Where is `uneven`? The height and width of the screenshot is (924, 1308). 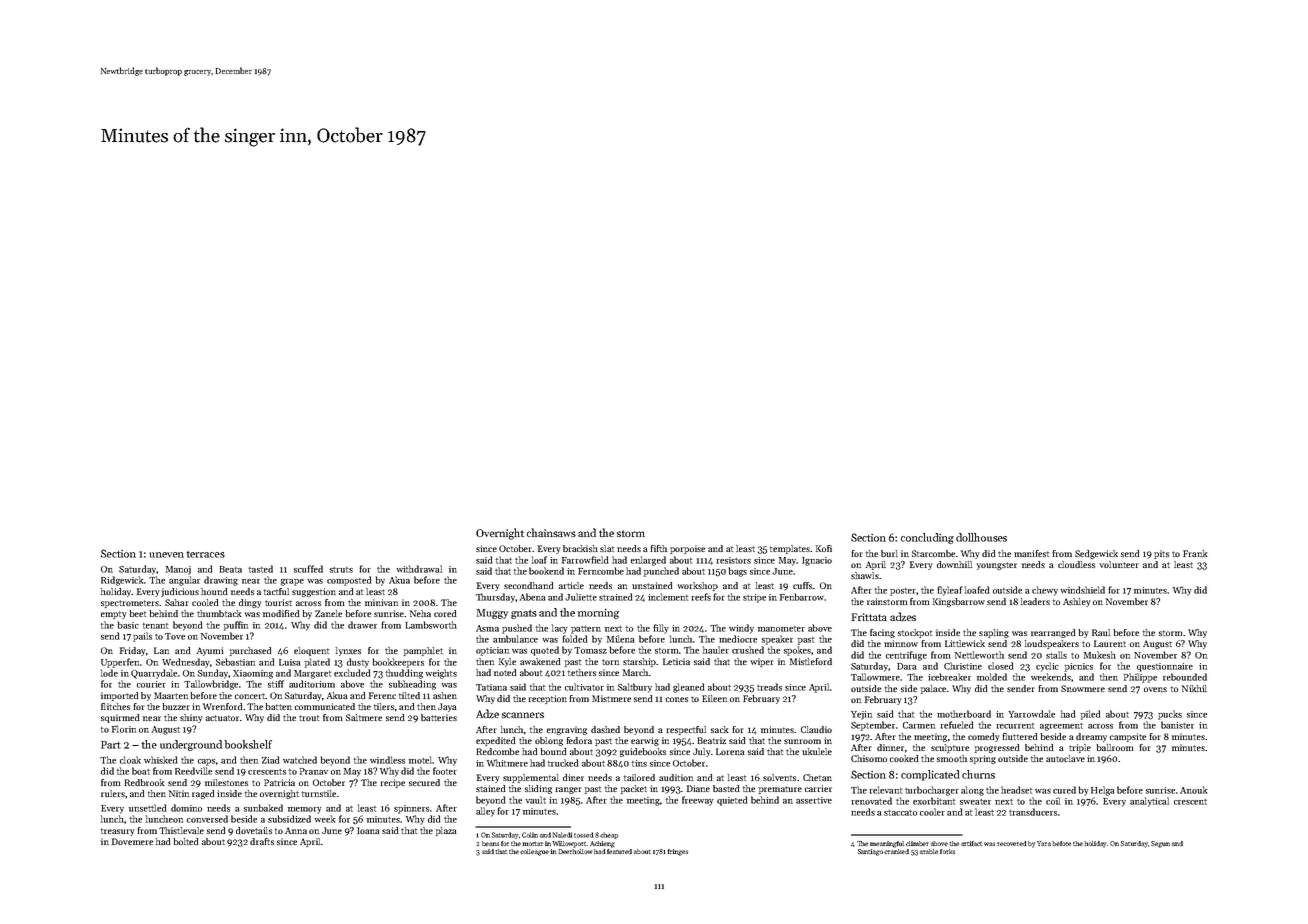
uneven is located at coordinates (167, 555).
